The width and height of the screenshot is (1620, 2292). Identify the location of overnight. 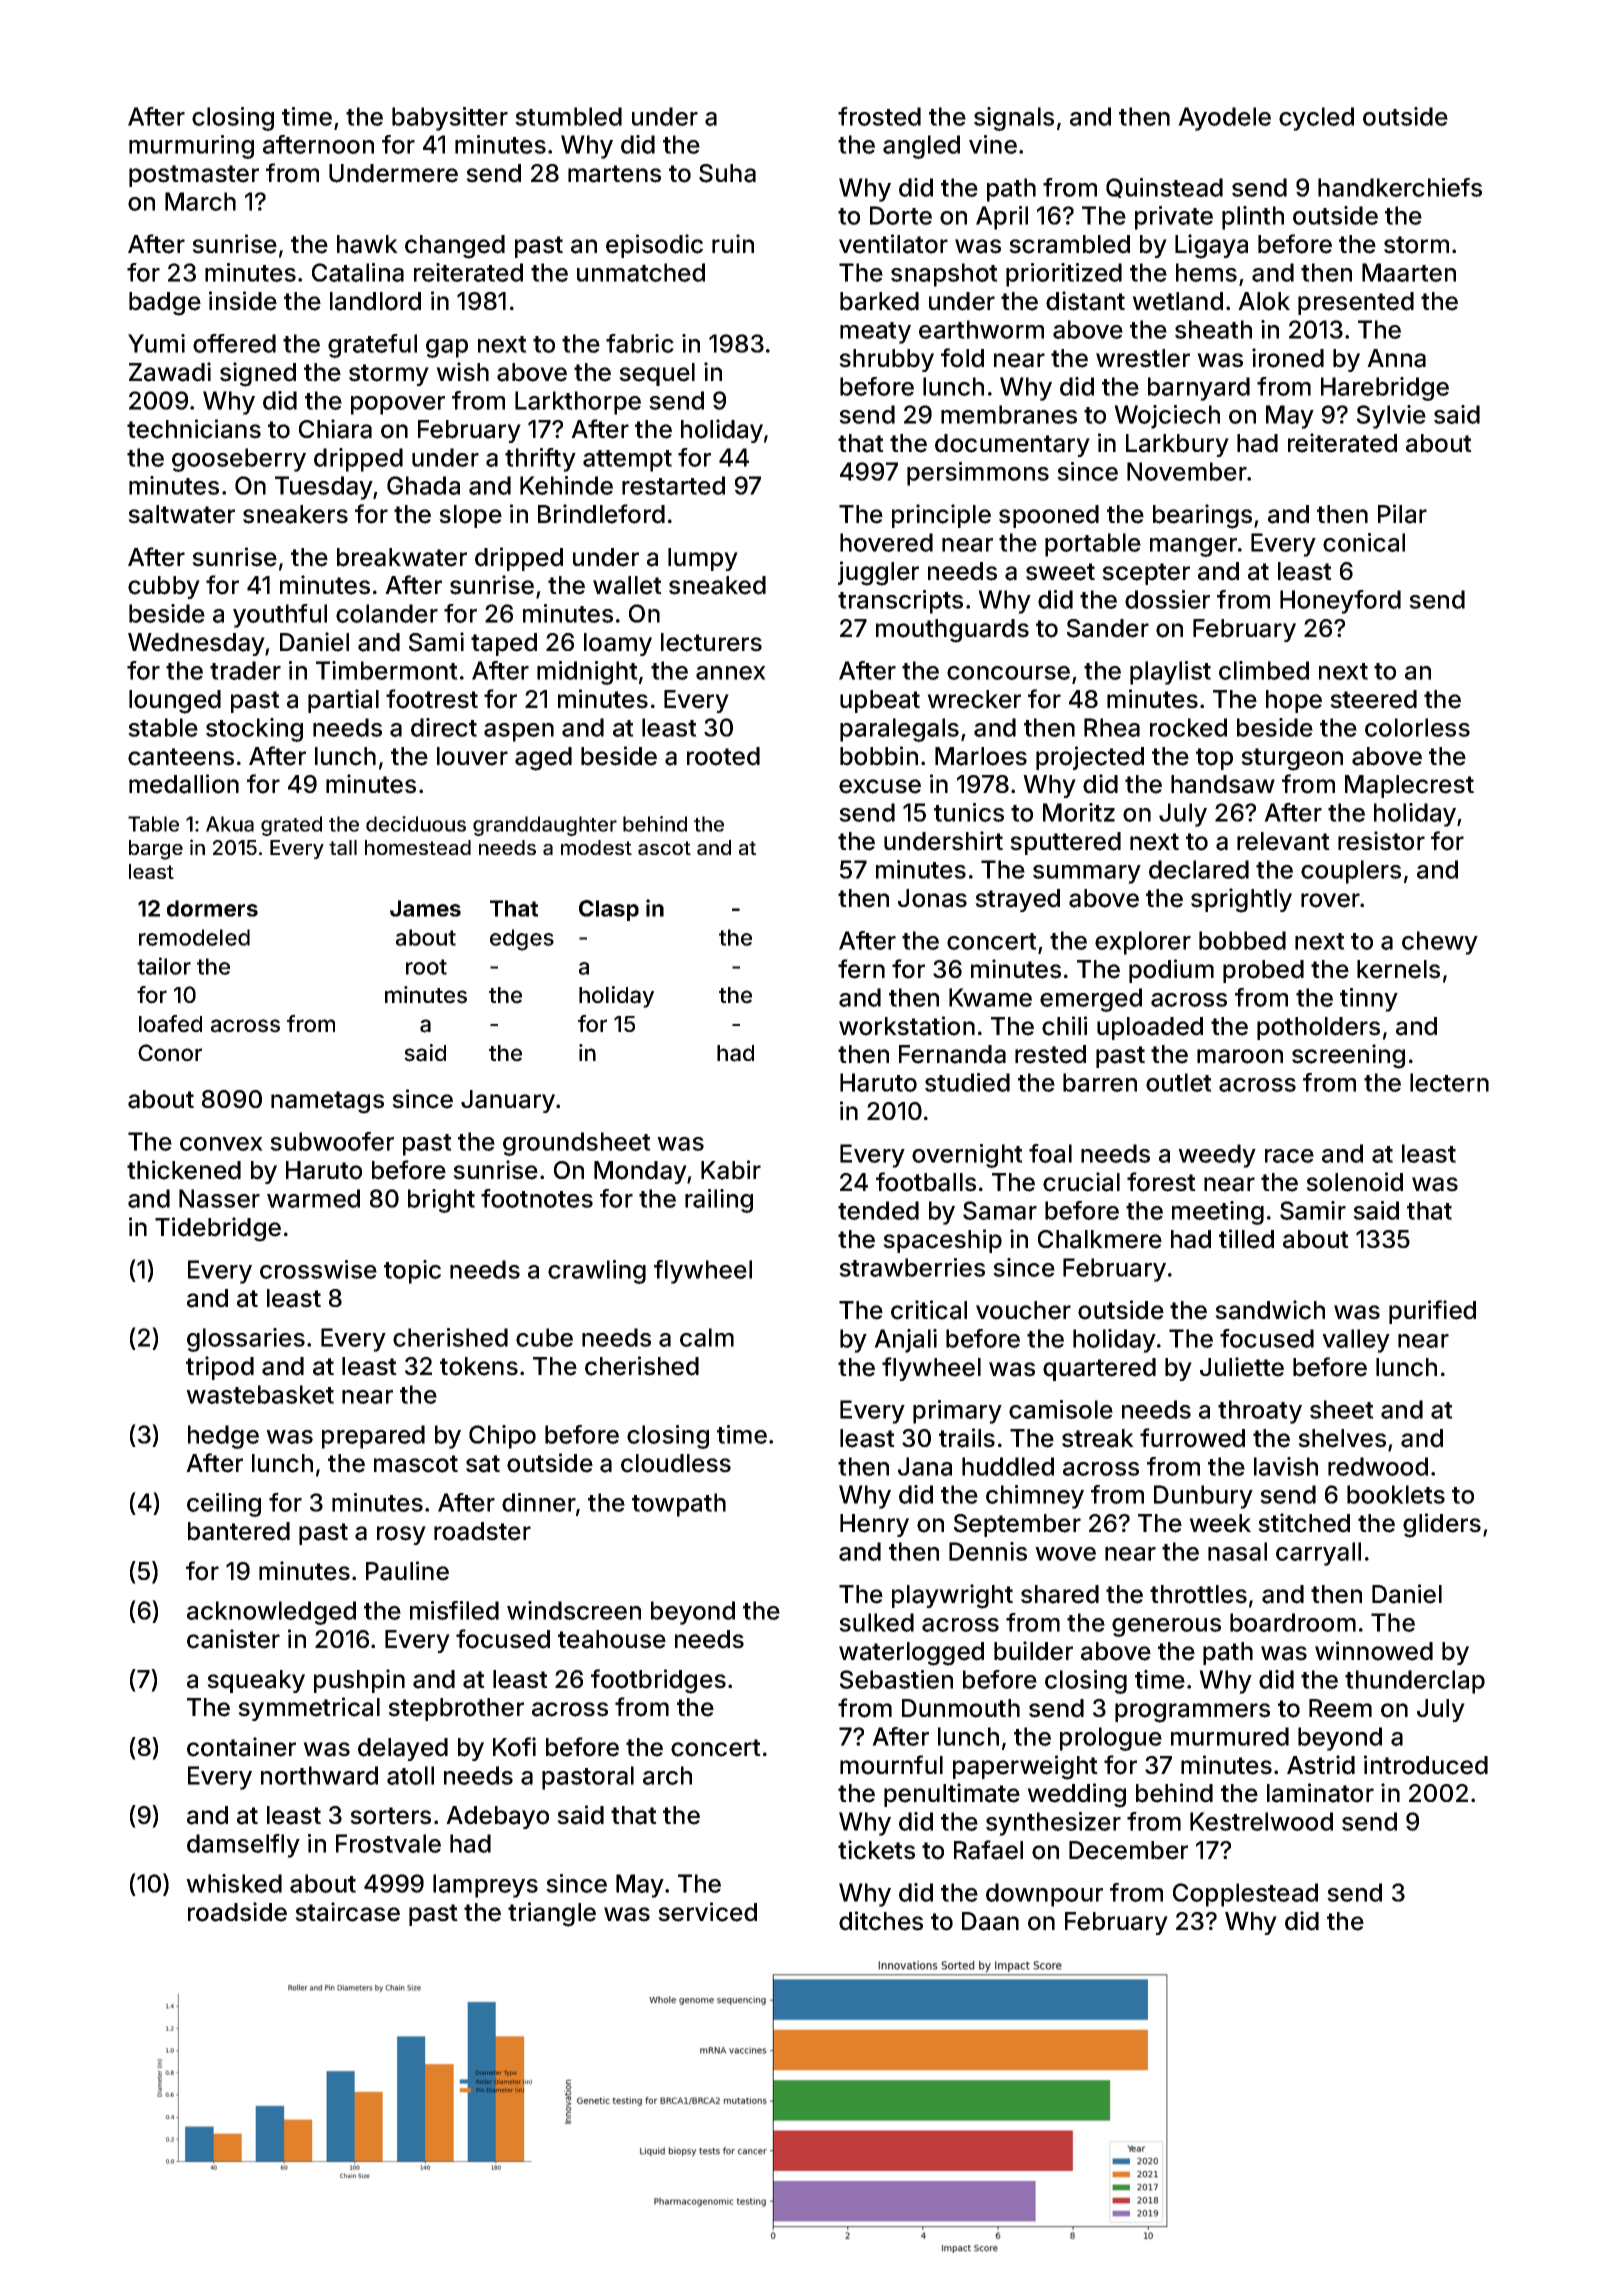
(967, 1156).
